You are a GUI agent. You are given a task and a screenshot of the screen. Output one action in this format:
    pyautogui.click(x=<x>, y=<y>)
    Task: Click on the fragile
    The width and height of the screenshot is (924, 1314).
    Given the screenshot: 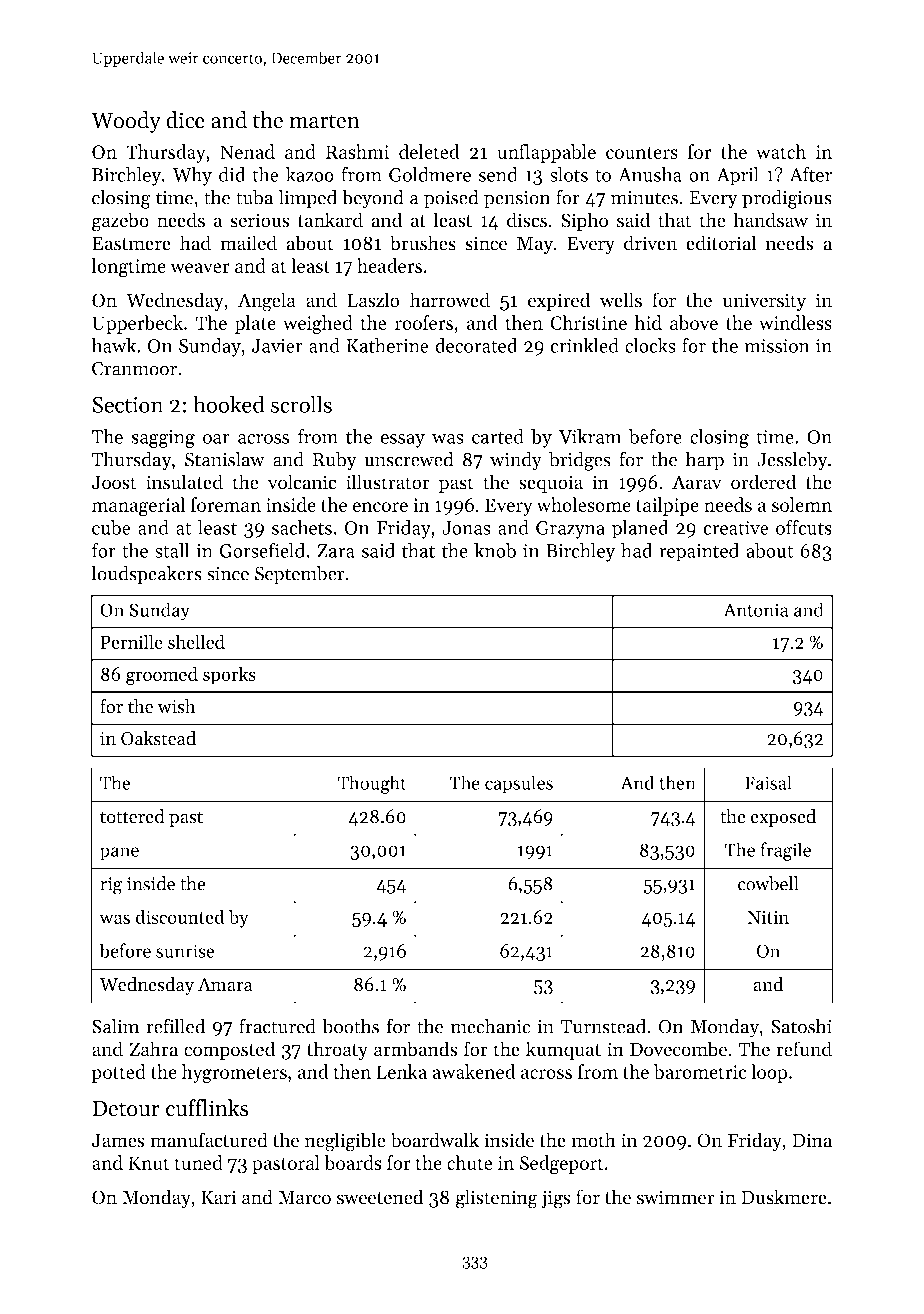 What is the action you would take?
    pyautogui.click(x=786, y=851)
